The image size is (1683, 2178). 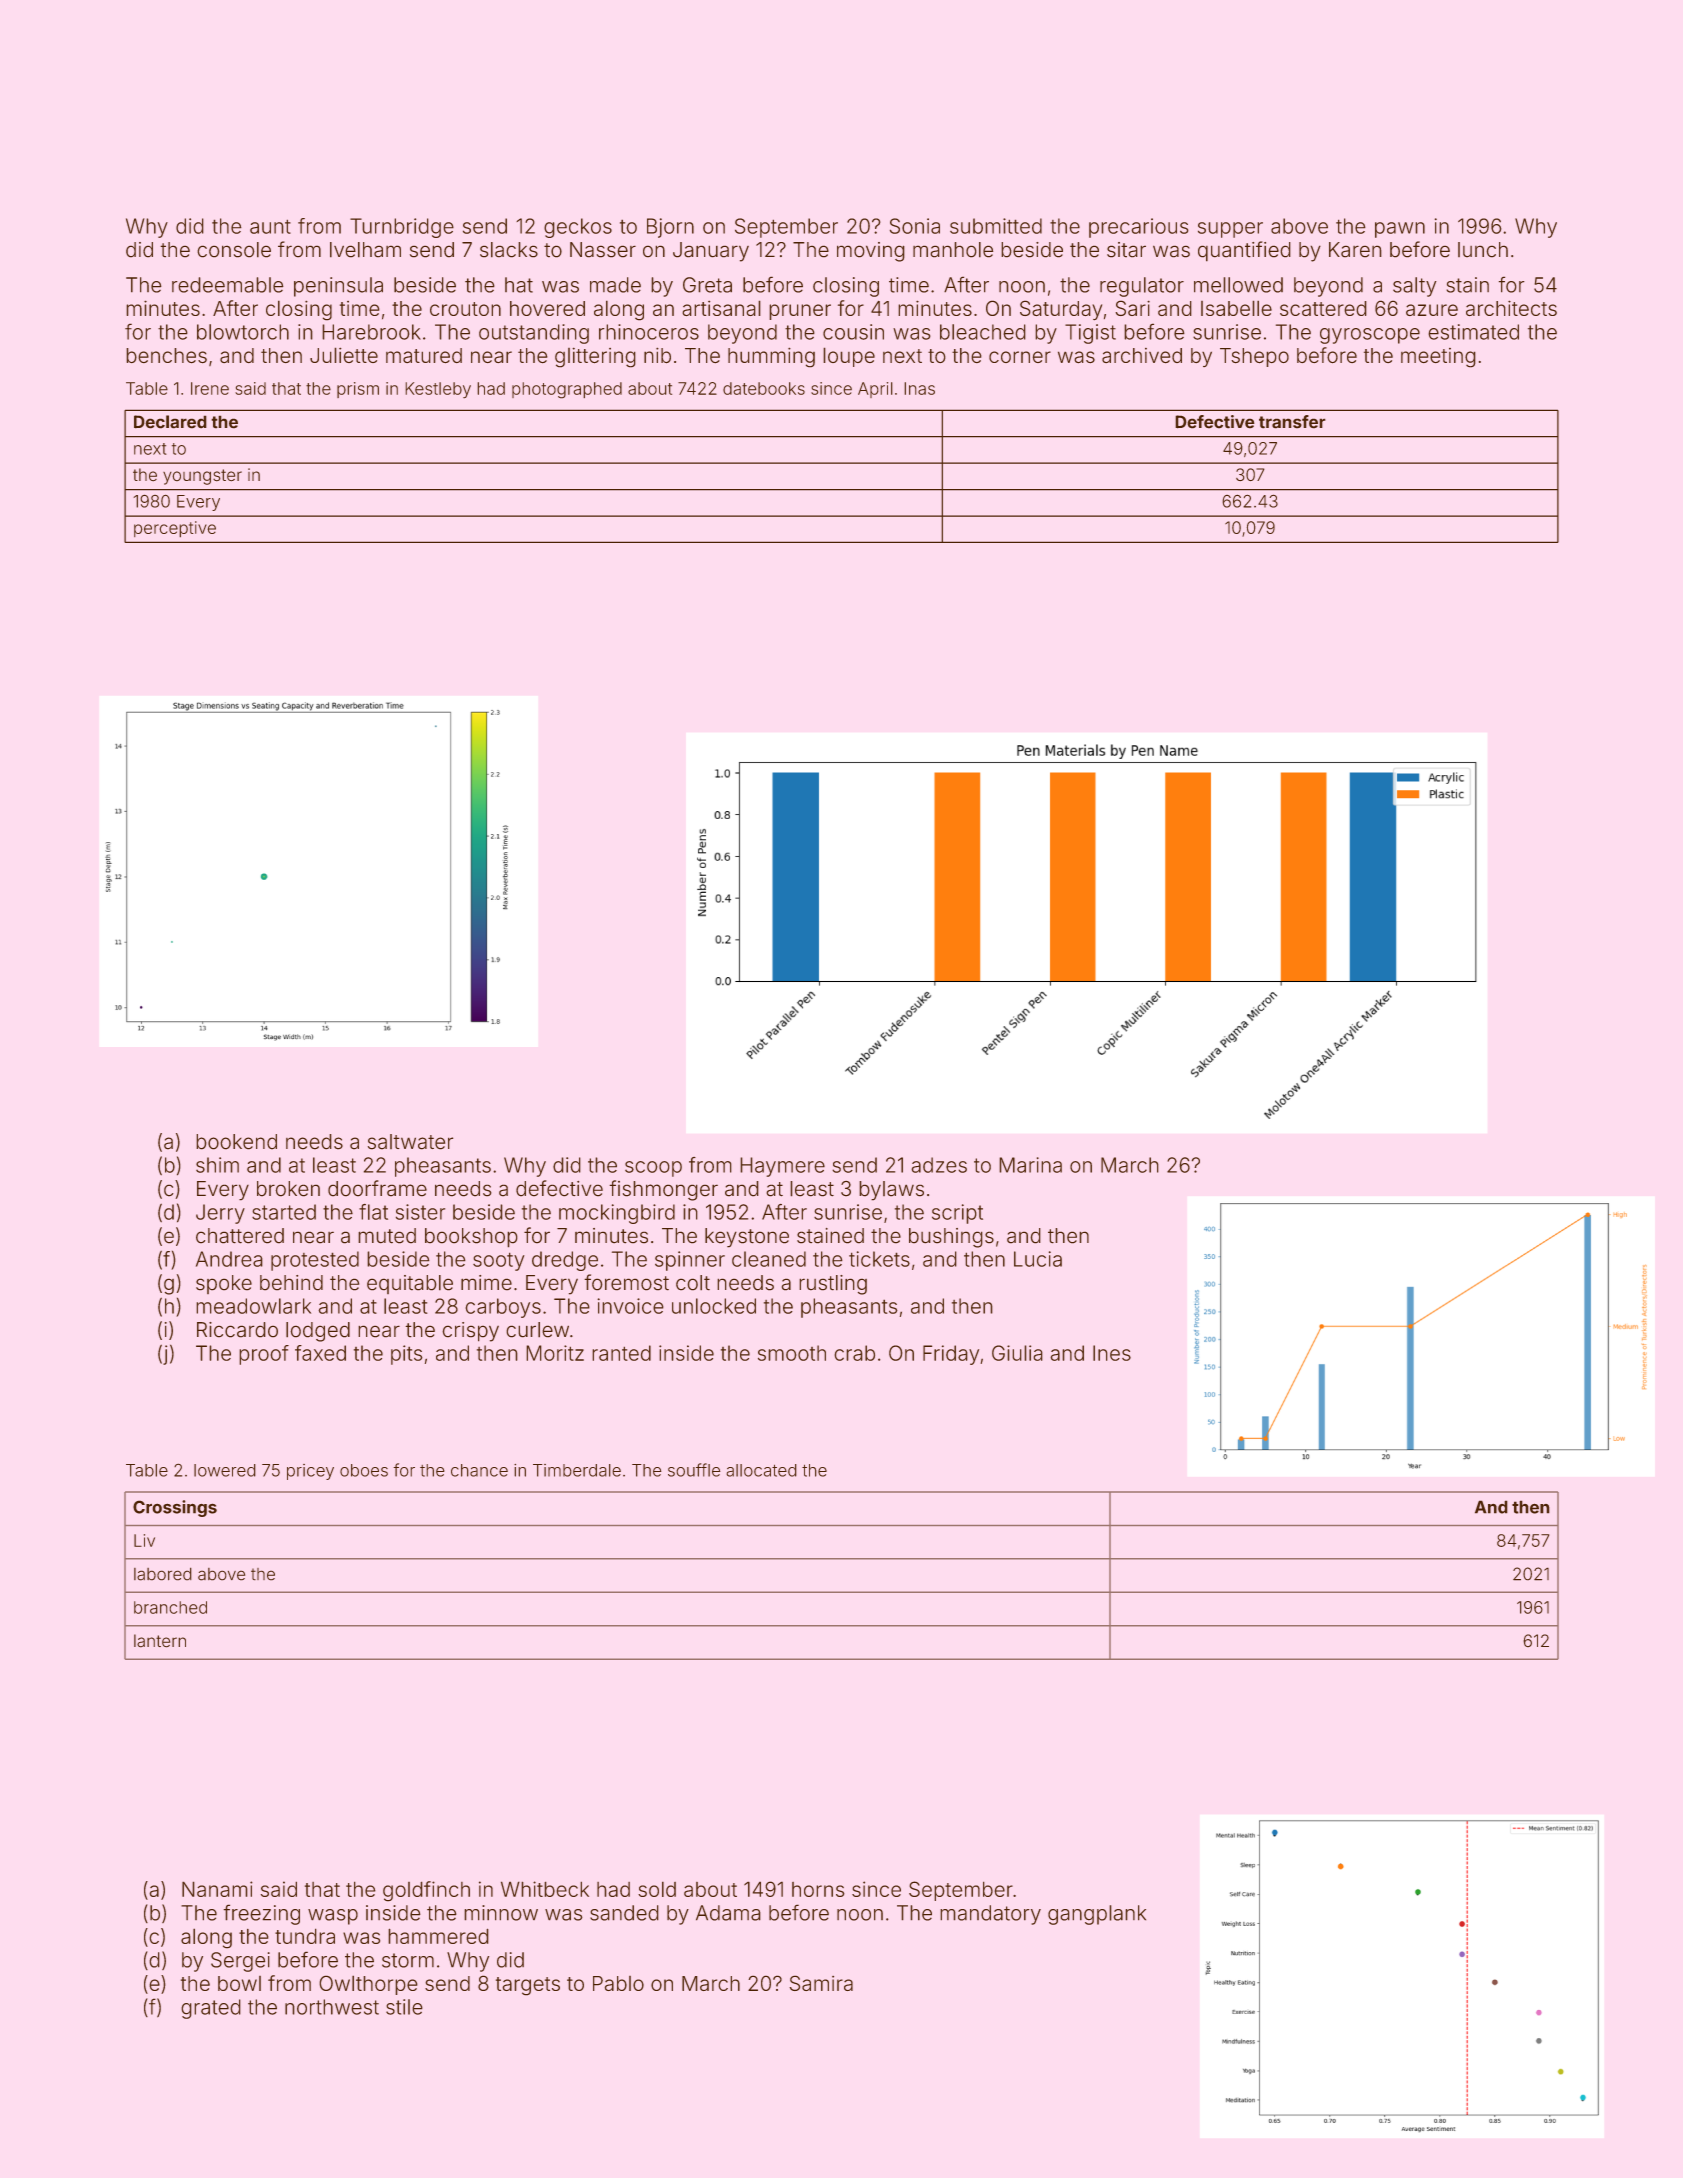 What do you see at coordinates (1017, 1353) in the screenshot?
I see `Giulia` at bounding box center [1017, 1353].
